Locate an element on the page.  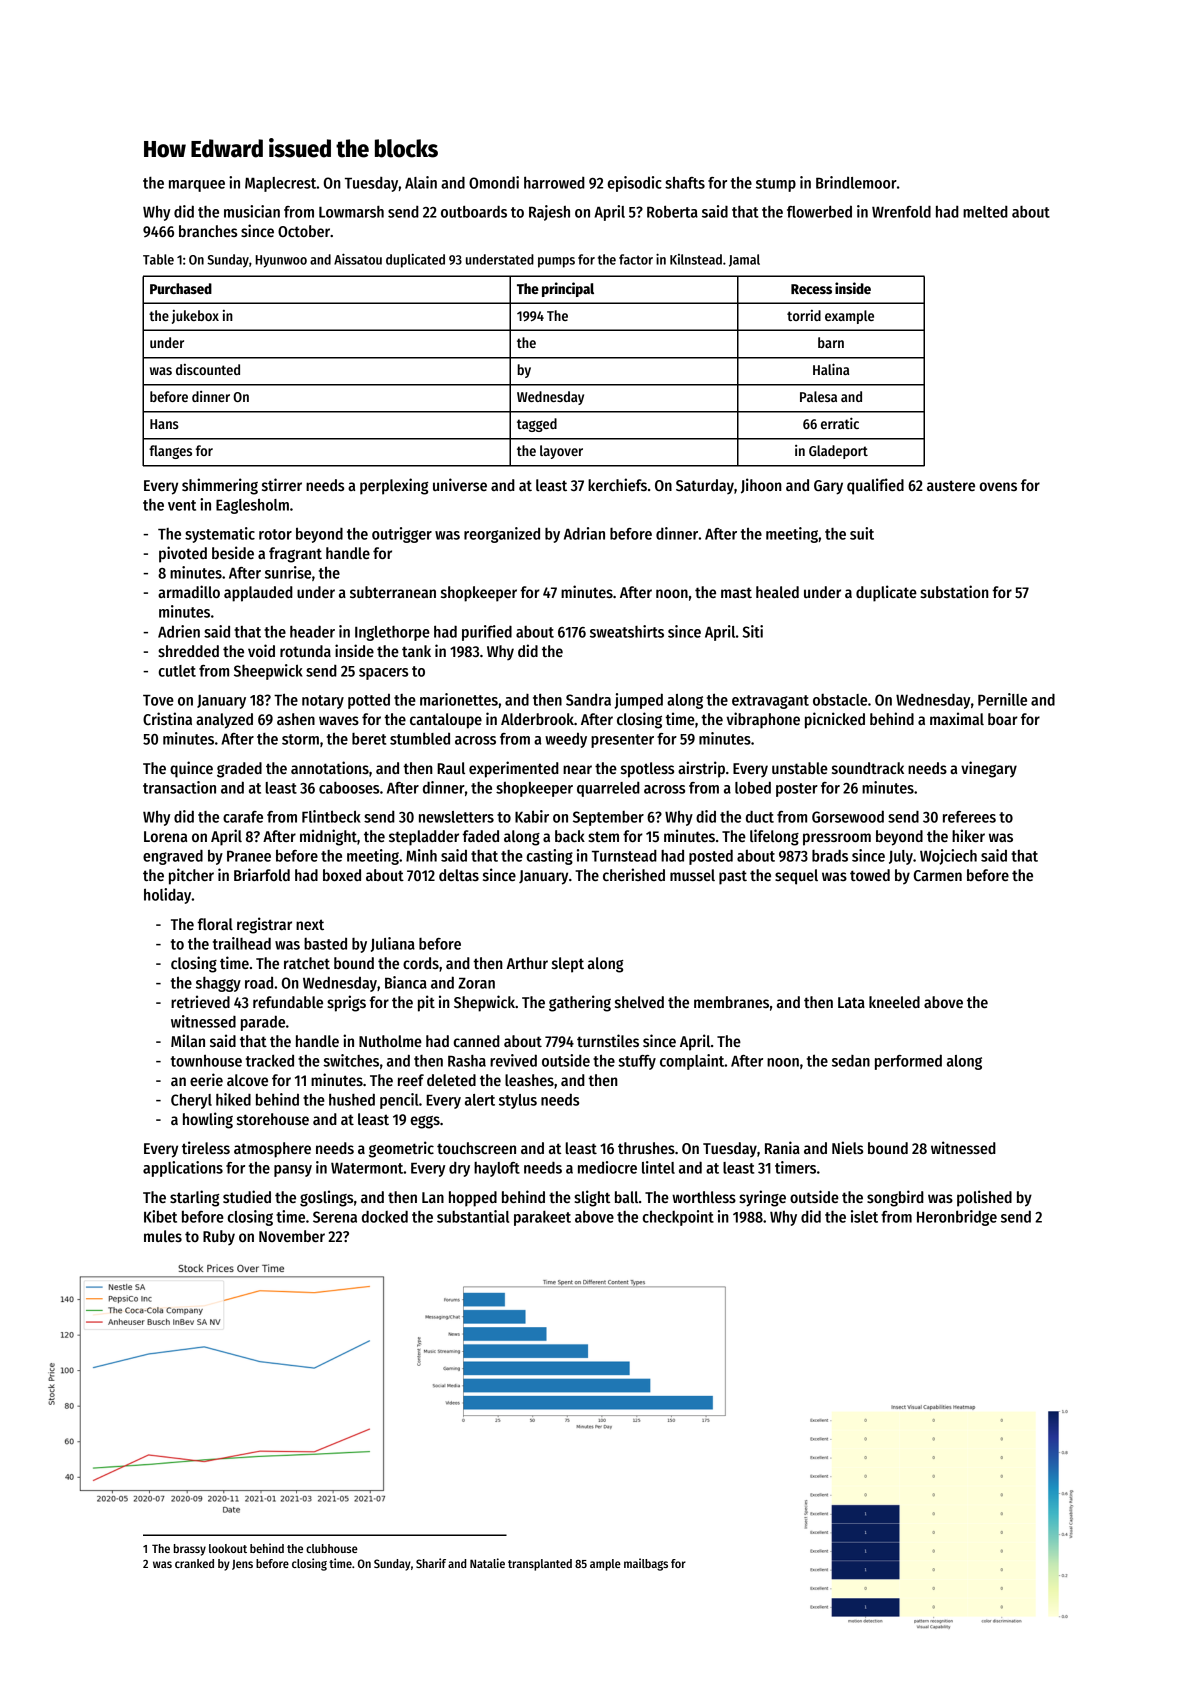
performed is located at coordinates (908, 1062).
